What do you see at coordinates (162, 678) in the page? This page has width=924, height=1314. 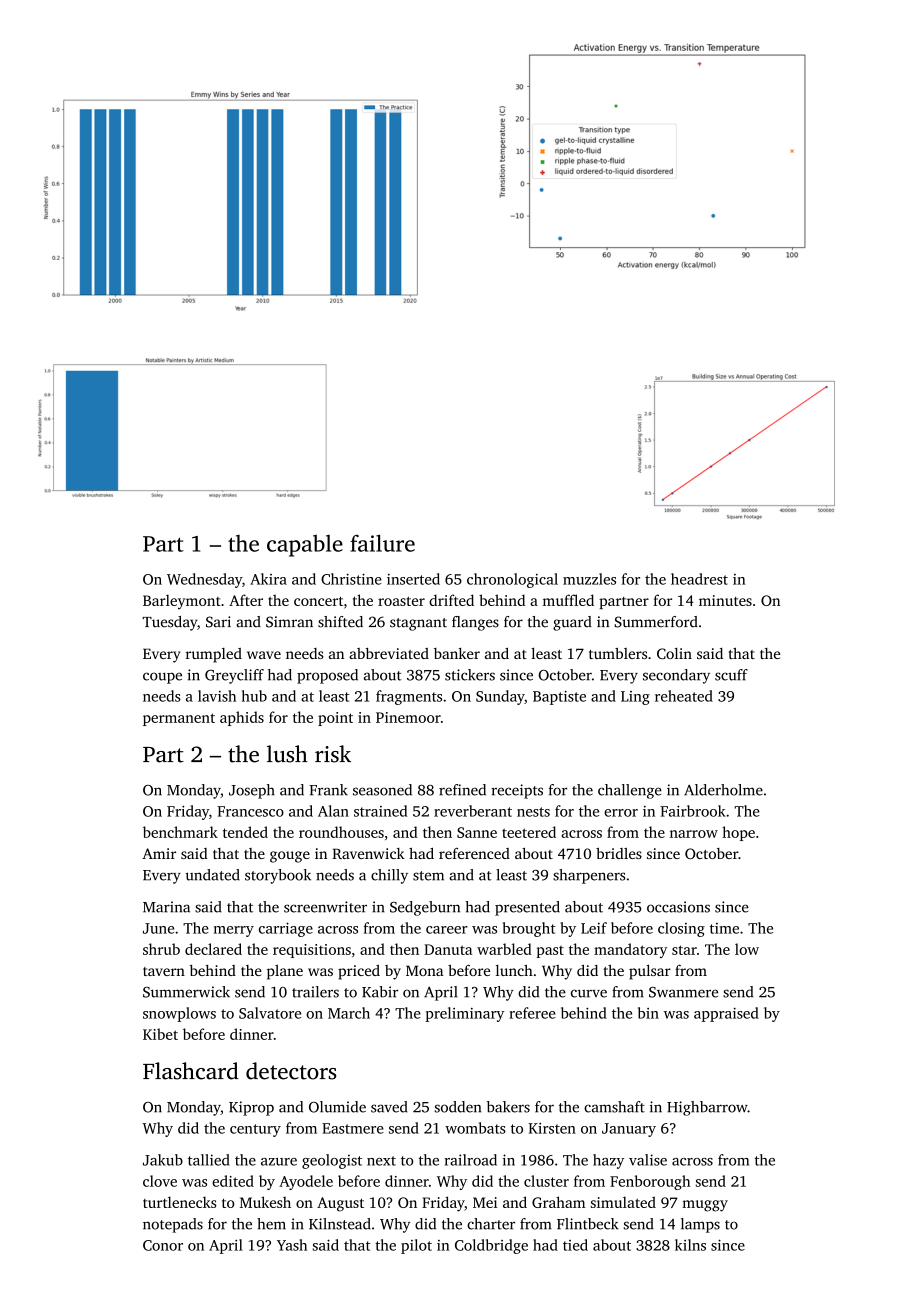 I see `coupe` at bounding box center [162, 678].
